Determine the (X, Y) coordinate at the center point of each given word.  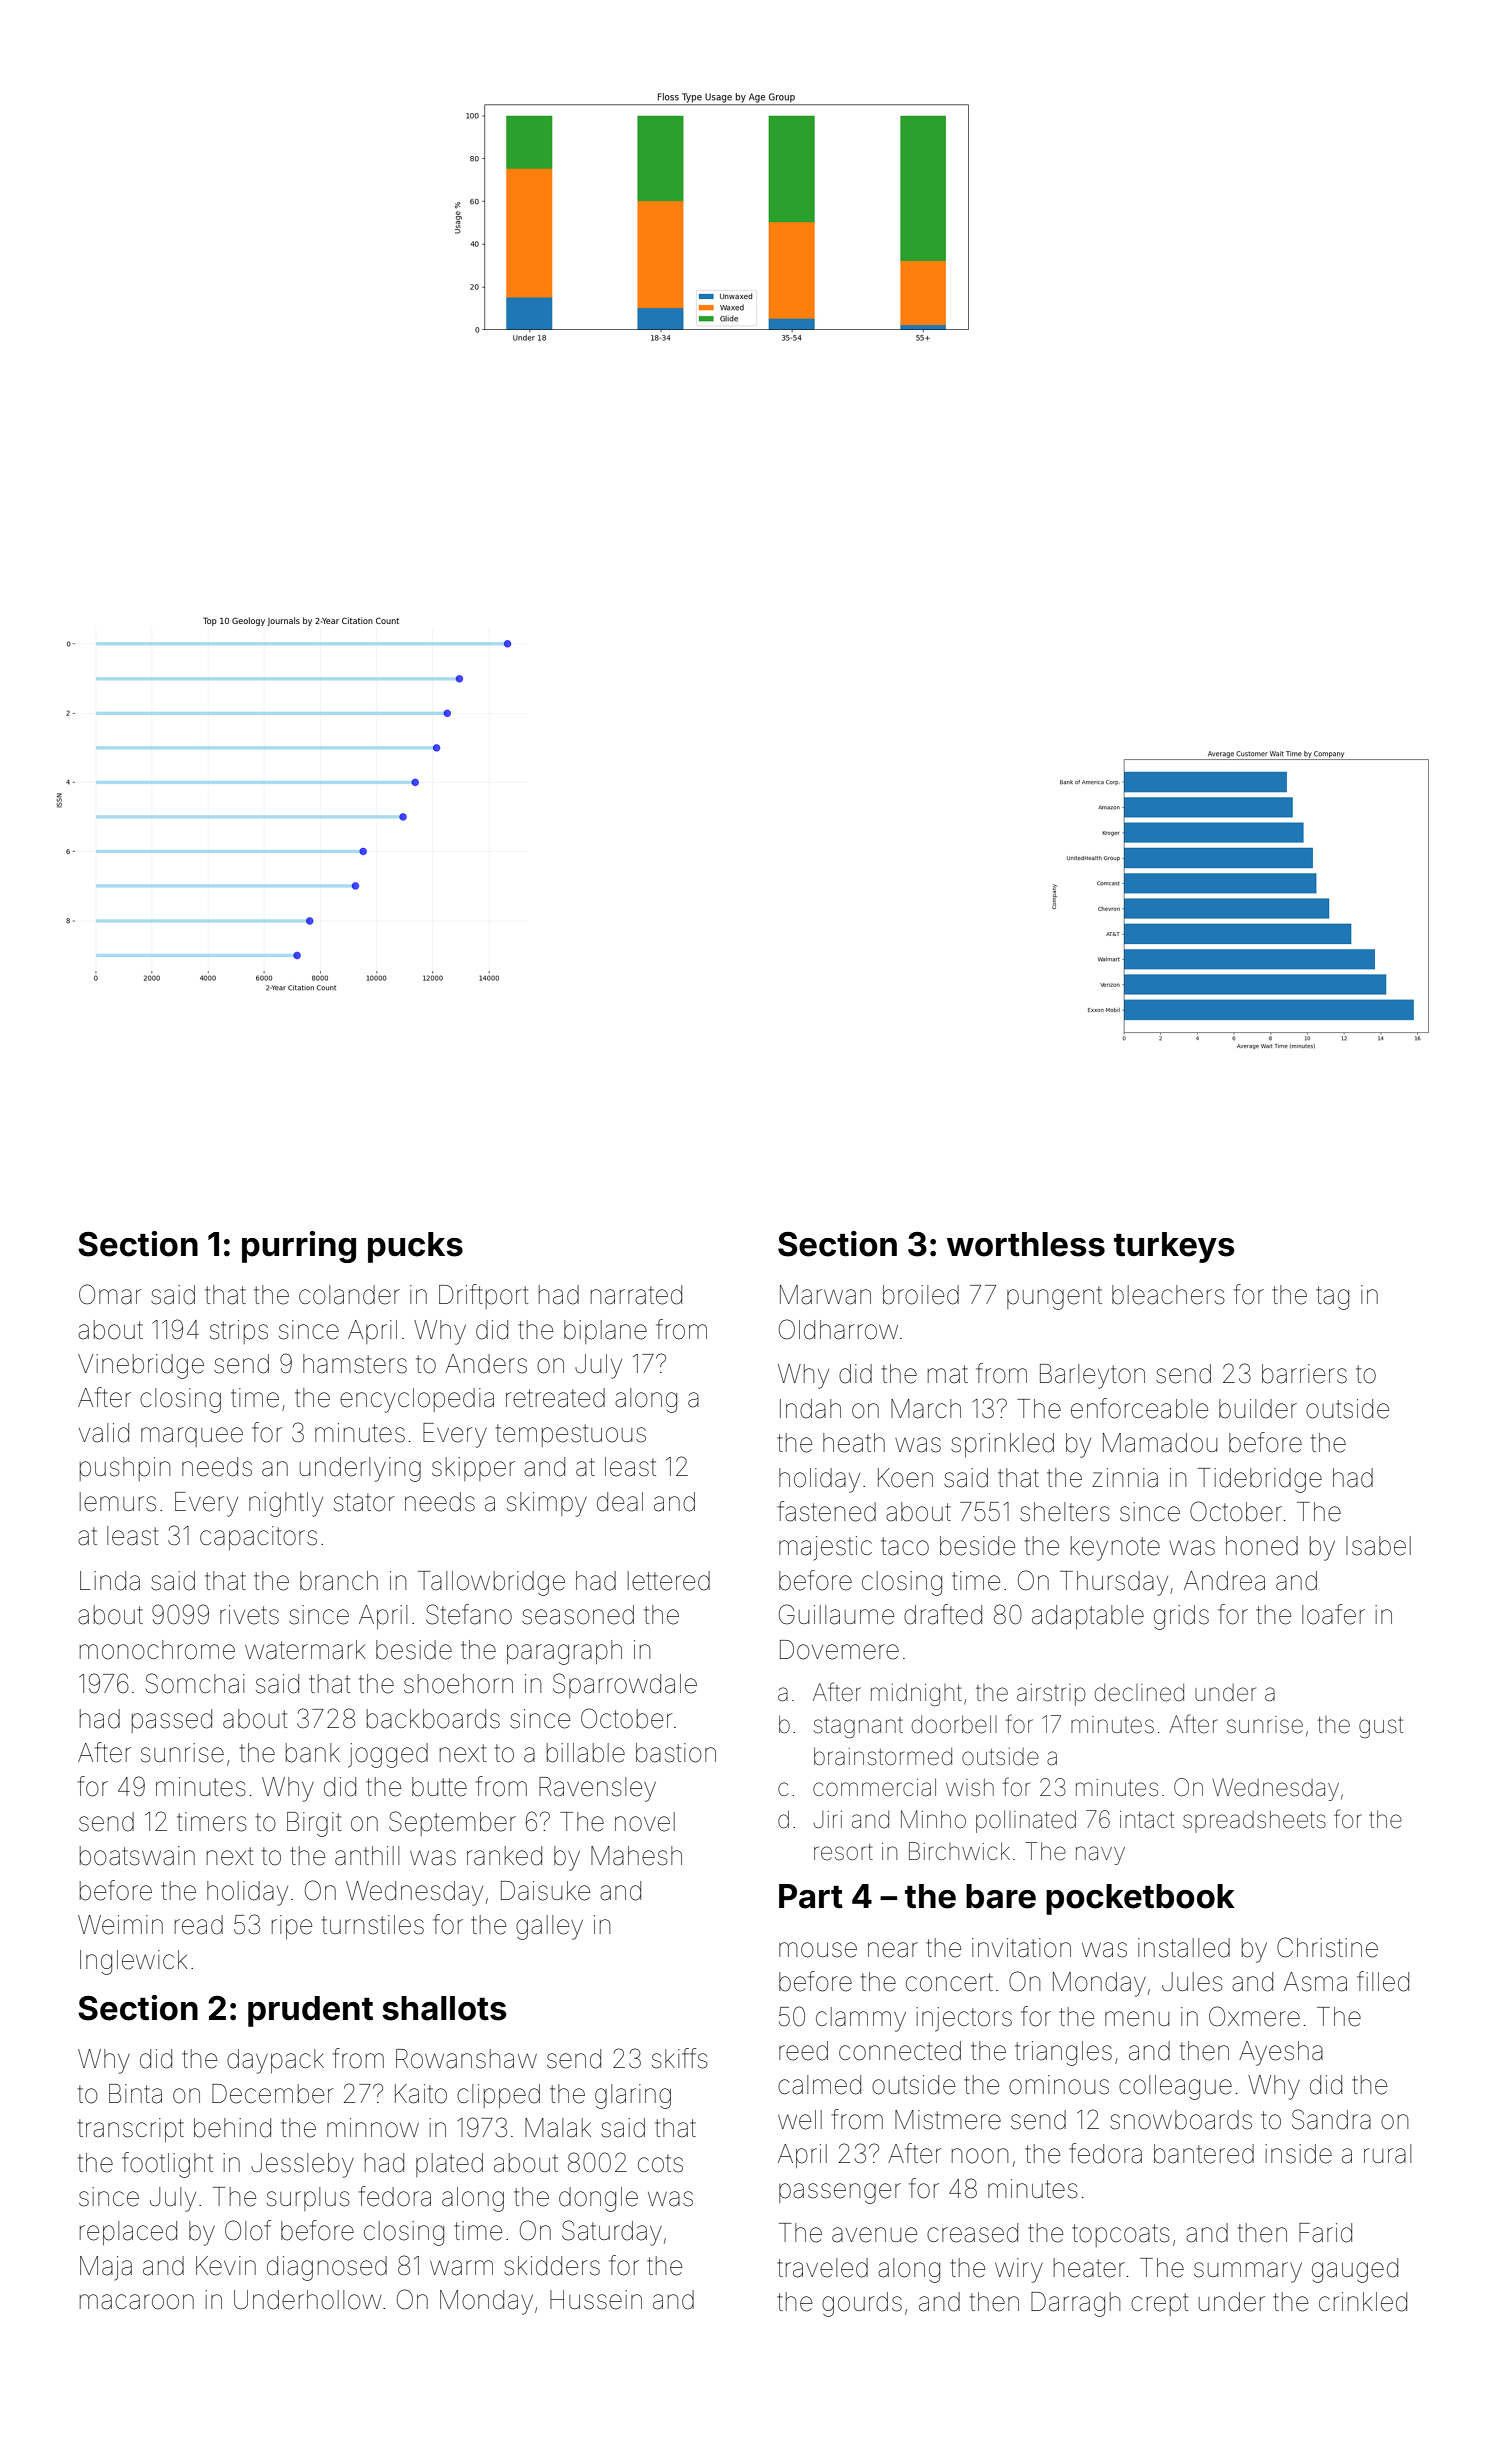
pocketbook (1140, 1899)
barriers (1304, 1374)
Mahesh (636, 1856)
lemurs (118, 1502)
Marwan (825, 1295)
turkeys (1174, 1247)
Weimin (120, 1925)
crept (1160, 2304)
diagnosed (327, 2268)
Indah (810, 1409)
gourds (862, 2304)
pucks (415, 1247)
